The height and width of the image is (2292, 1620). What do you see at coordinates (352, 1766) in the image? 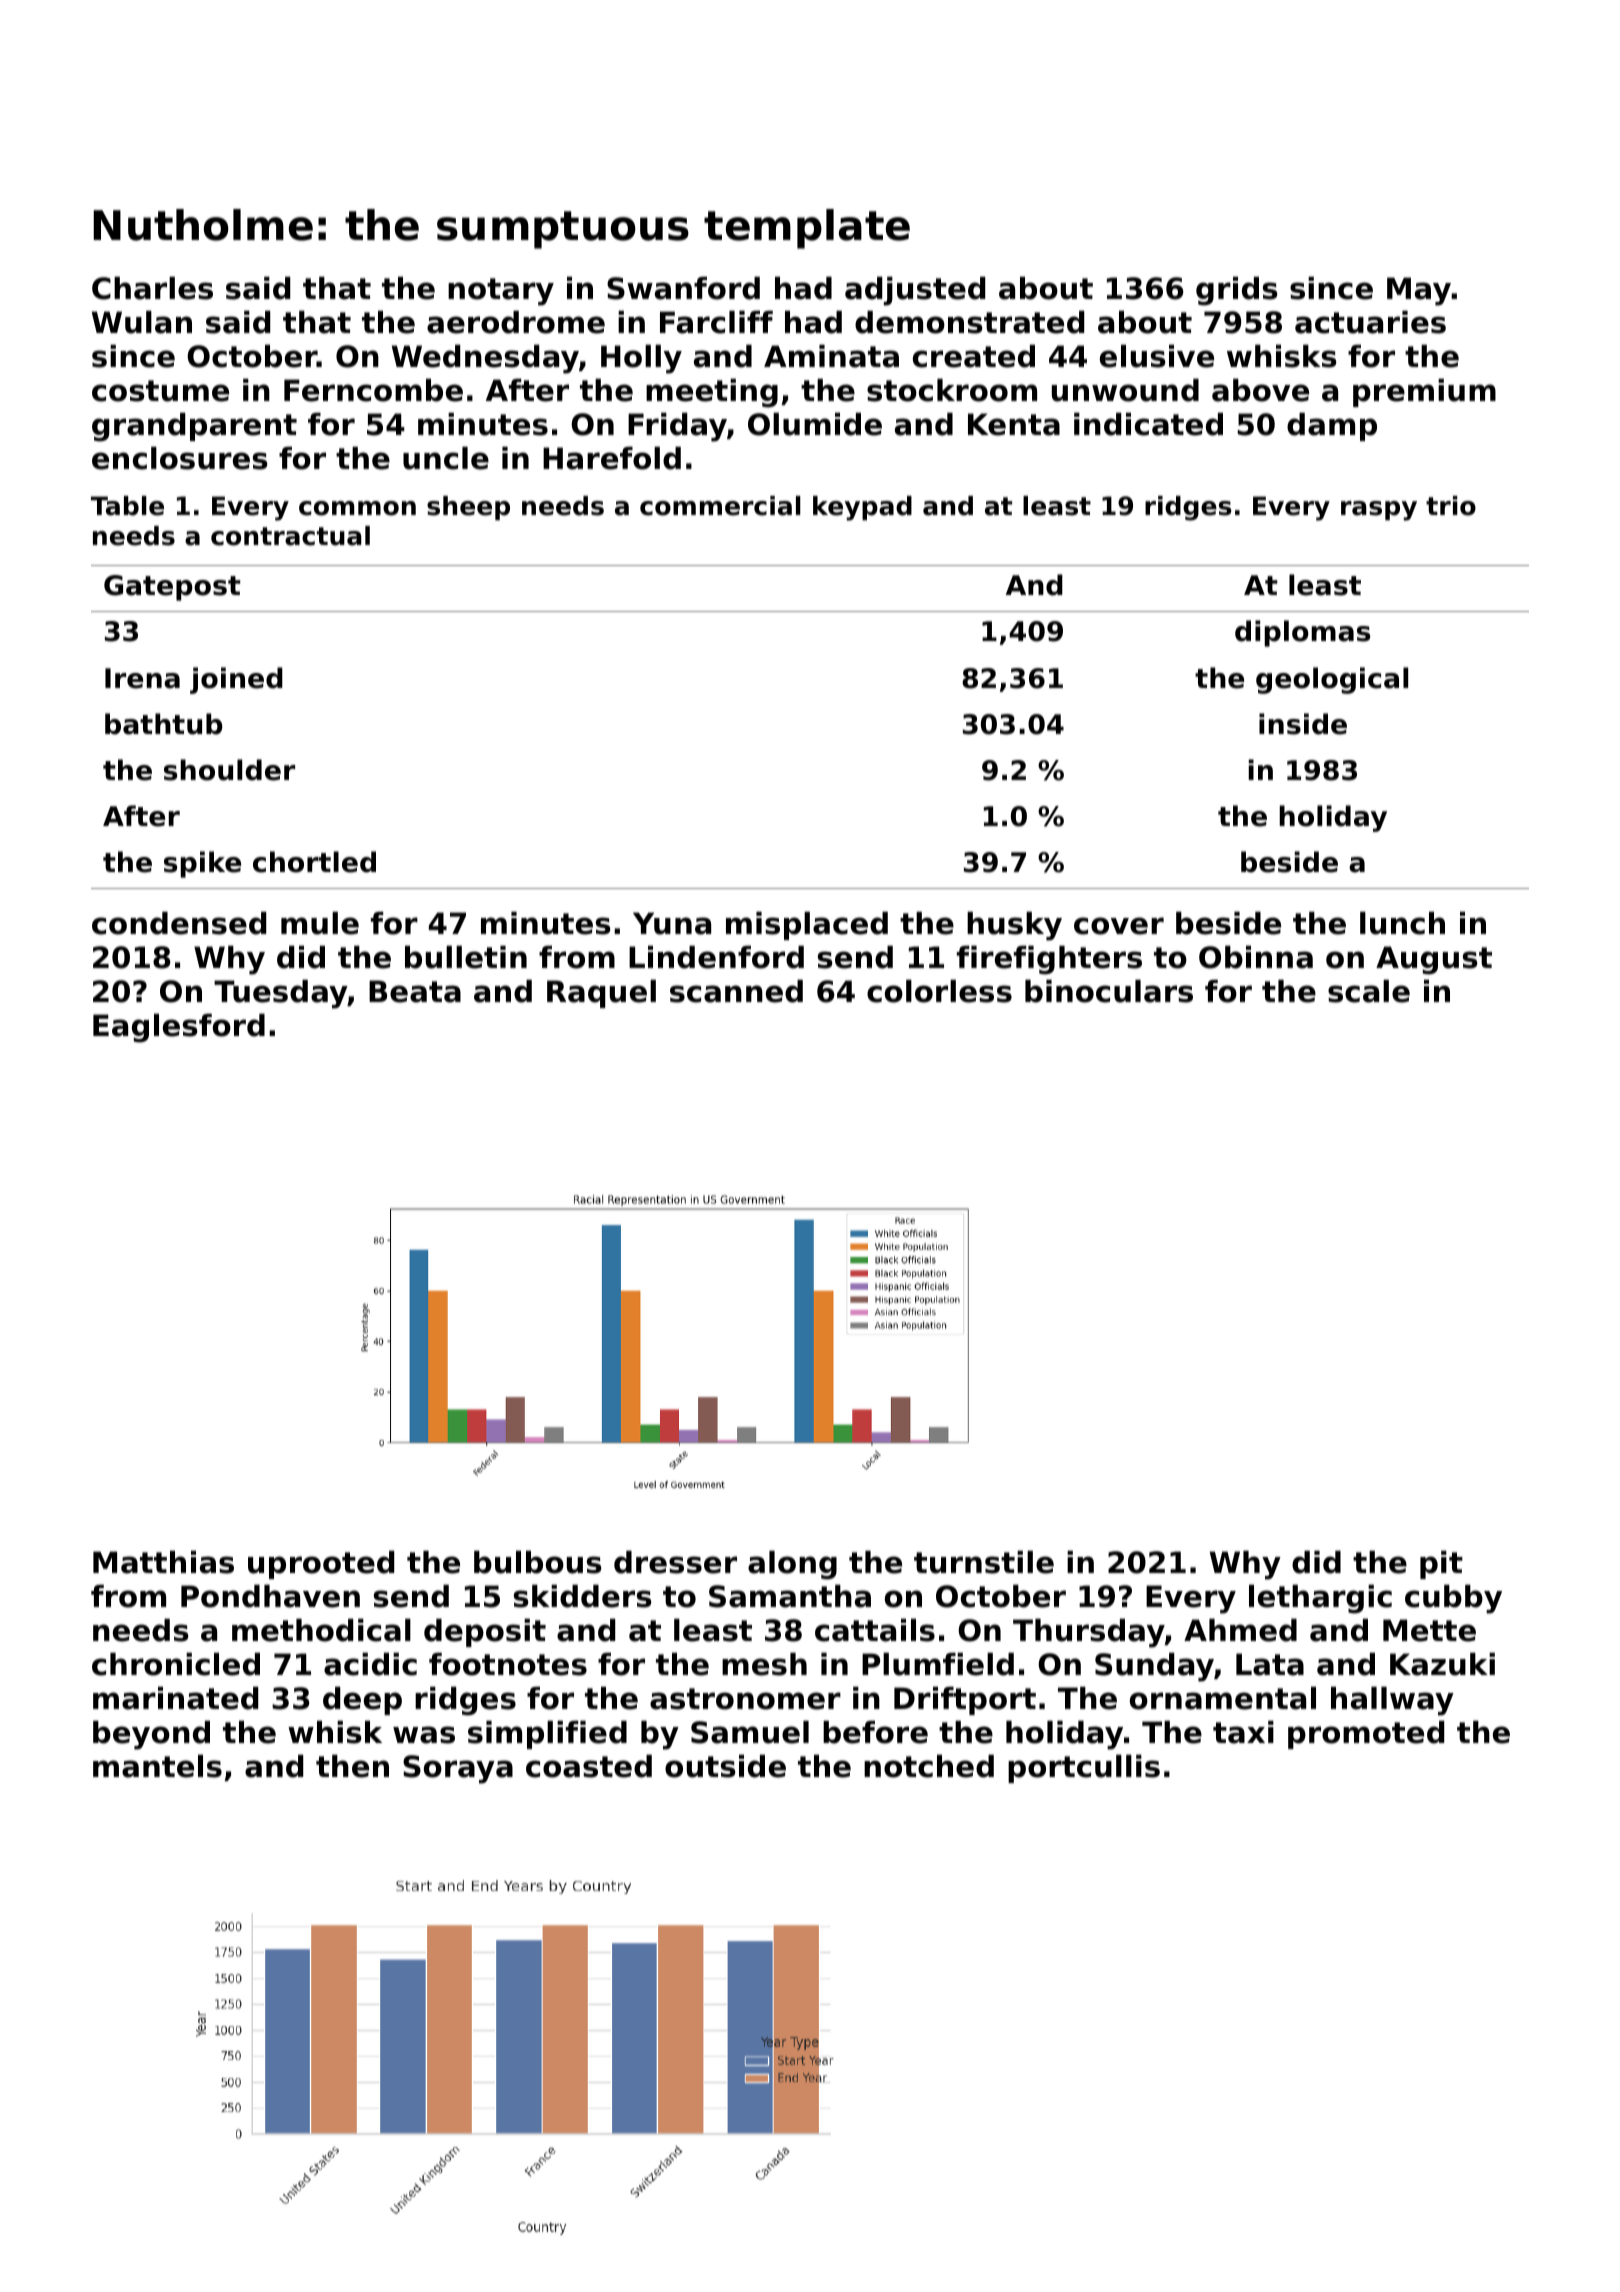
I see `then` at bounding box center [352, 1766].
